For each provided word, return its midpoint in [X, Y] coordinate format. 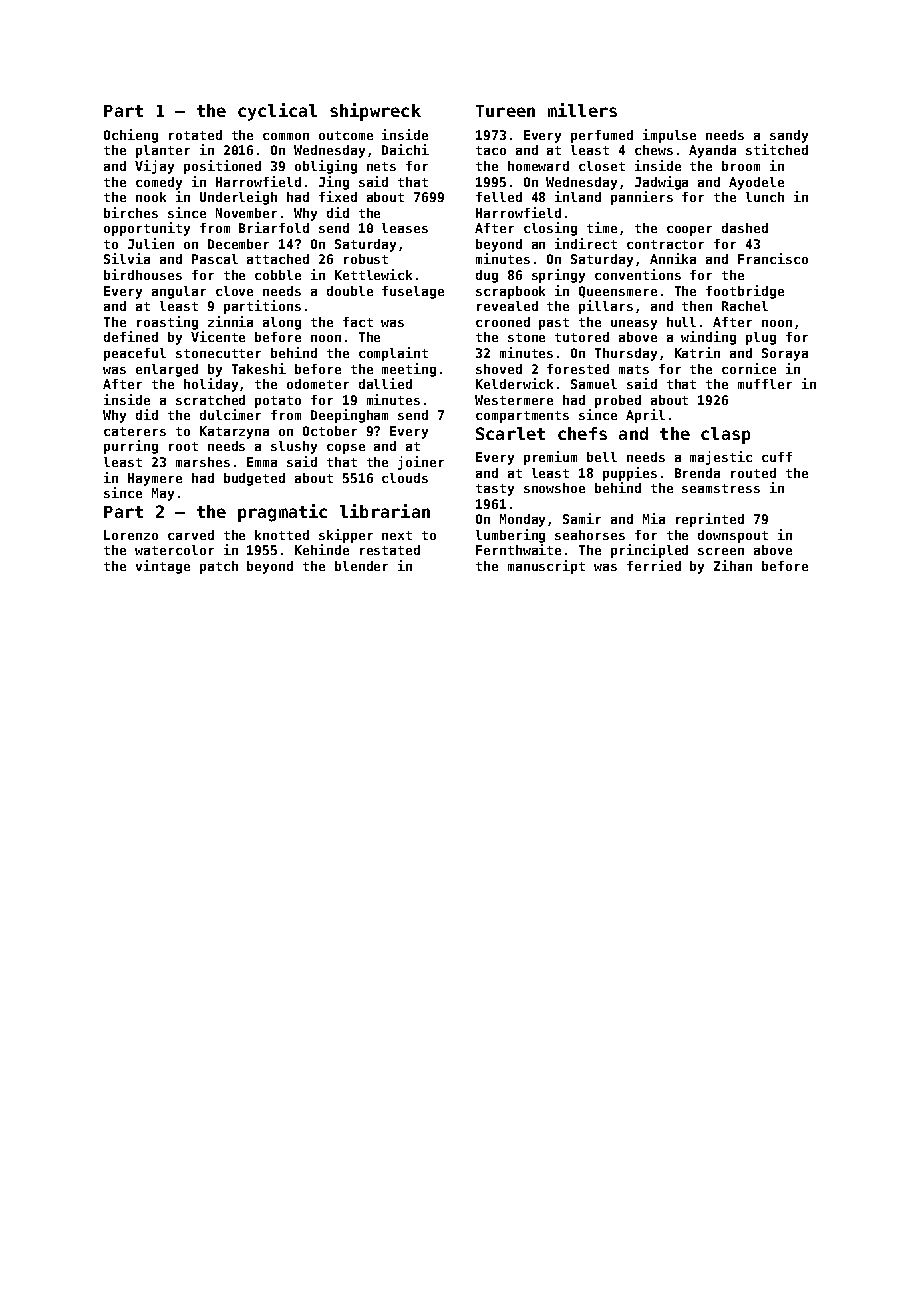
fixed [338, 196]
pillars [606, 307]
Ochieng [131, 136]
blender [361, 566]
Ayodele [756, 183]
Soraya [785, 354]
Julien [151, 243]
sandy [789, 136]
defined [131, 336]
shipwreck [375, 112]
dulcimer [230, 414]
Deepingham [349, 416]
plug [761, 338]
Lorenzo [131, 535]
